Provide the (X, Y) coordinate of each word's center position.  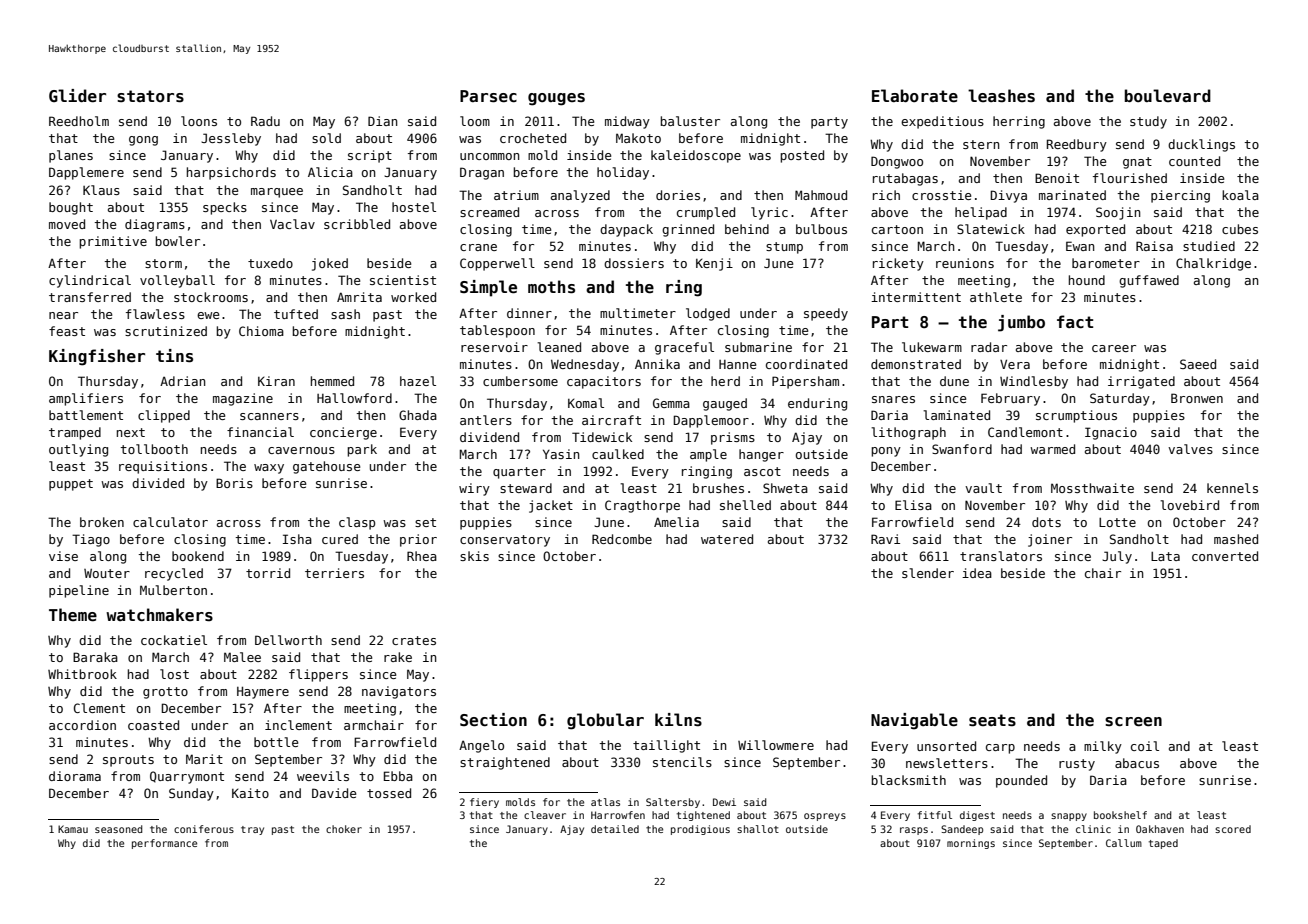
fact (1075, 322)
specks (225, 208)
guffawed (1149, 281)
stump (784, 248)
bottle (276, 742)
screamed (489, 212)
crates (414, 640)
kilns (678, 719)
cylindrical (90, 281)
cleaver (545, 815)
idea (977, 573)
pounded (1021, 781)
